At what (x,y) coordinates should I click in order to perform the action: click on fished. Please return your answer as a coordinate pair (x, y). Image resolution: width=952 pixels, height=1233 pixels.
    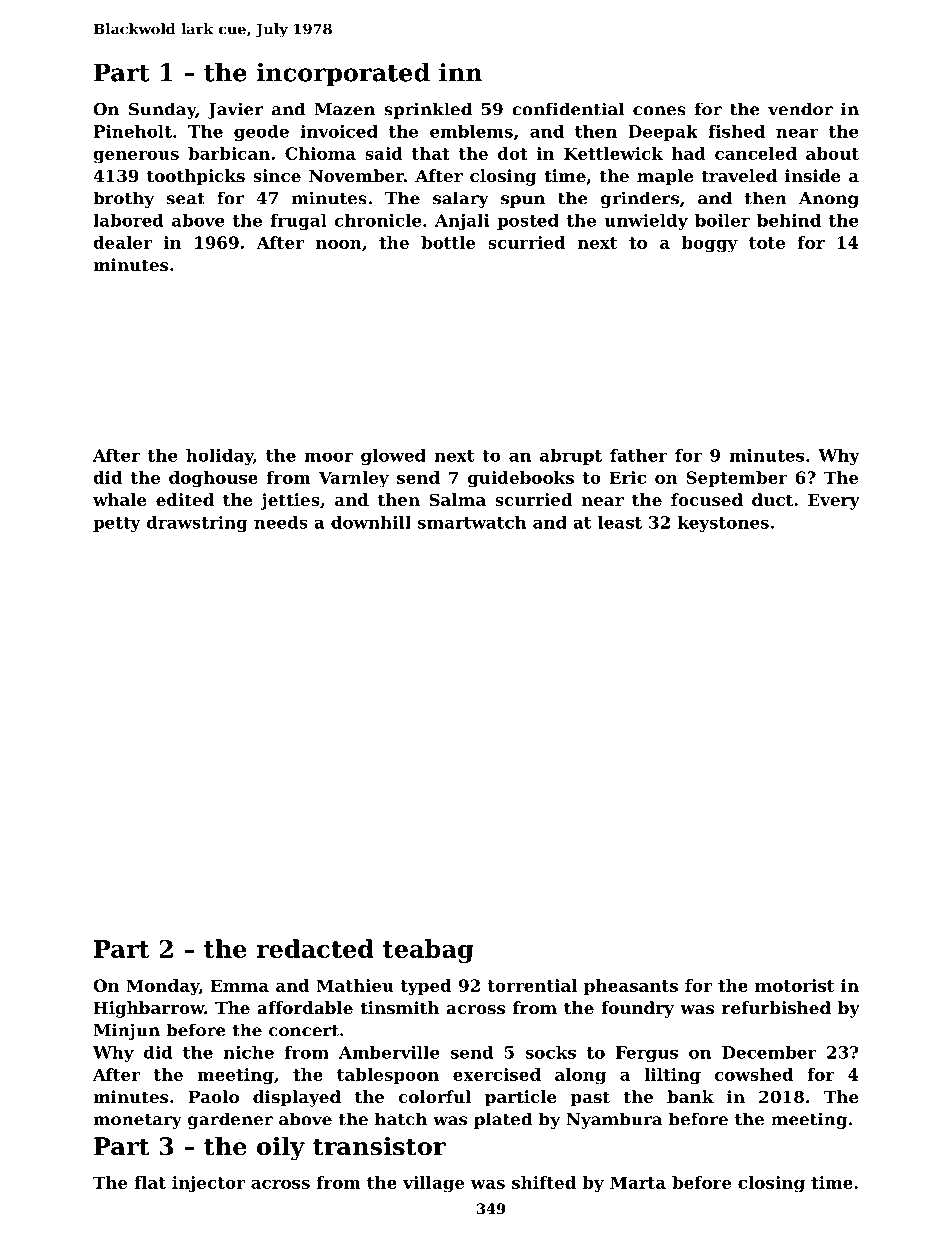
    Looking at the image, I should click on (736, 131).
